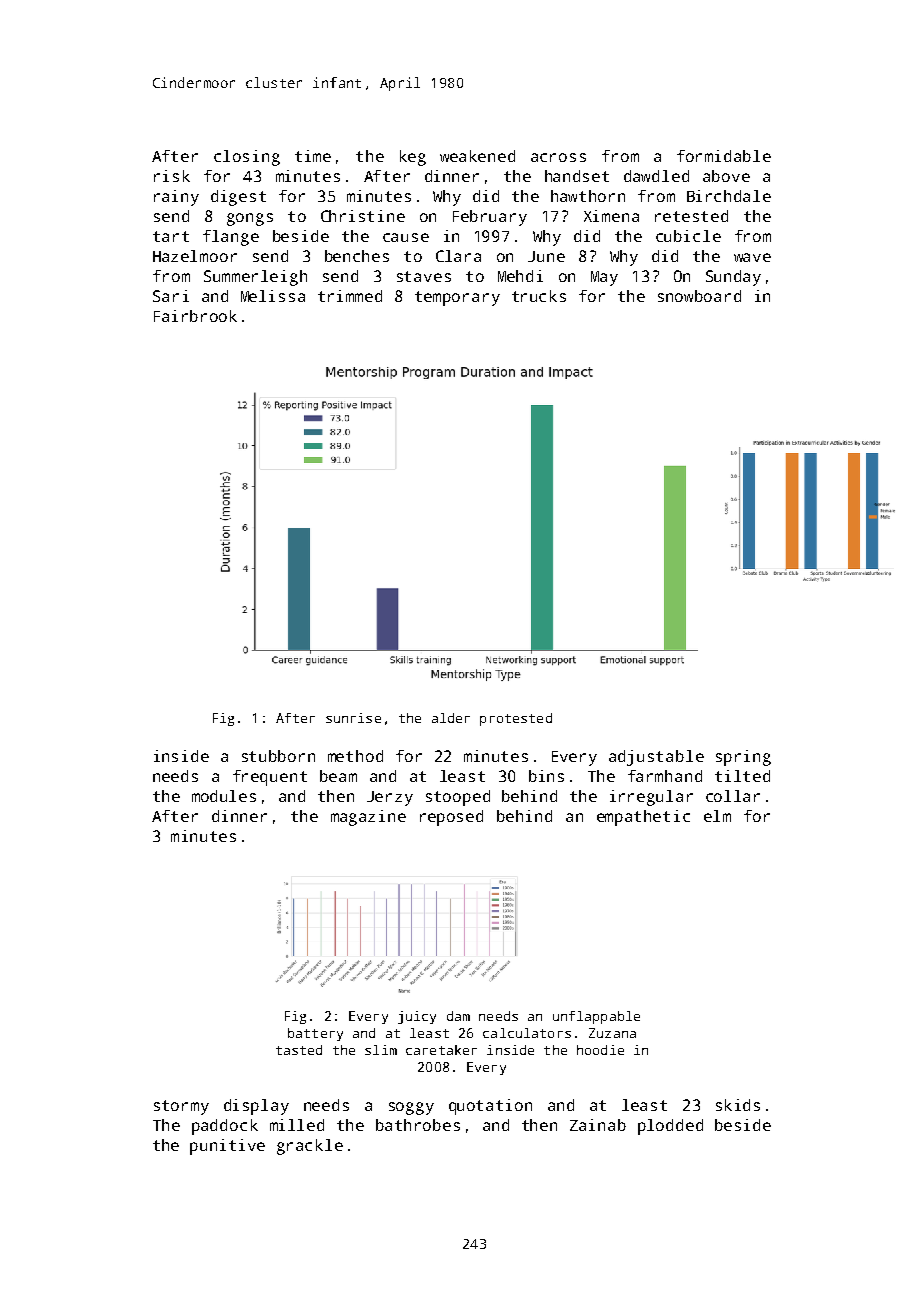 The width and height of the screenshot is (924, 1311). I want to click on protested, so click(516, 719).
